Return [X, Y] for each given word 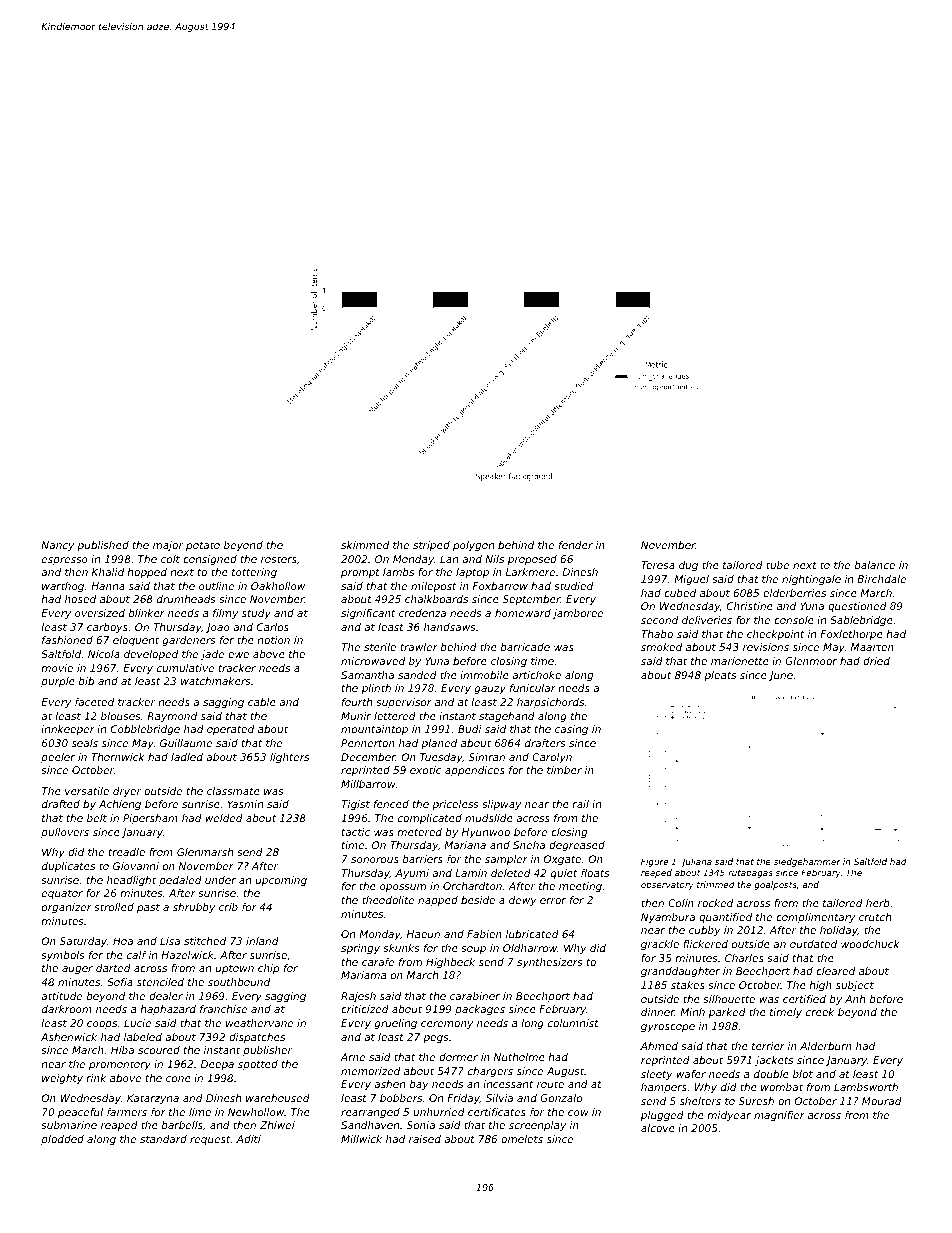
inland [262, 941]
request [210, 1140]
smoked [661, 647]
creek [820, 1012]
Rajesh [358, 997]
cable [262, 702]
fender [576, 545]
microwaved [373, 661]
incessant [508, 1084]
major [168, 546]
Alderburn [826, 1046]
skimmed [365, 545]
